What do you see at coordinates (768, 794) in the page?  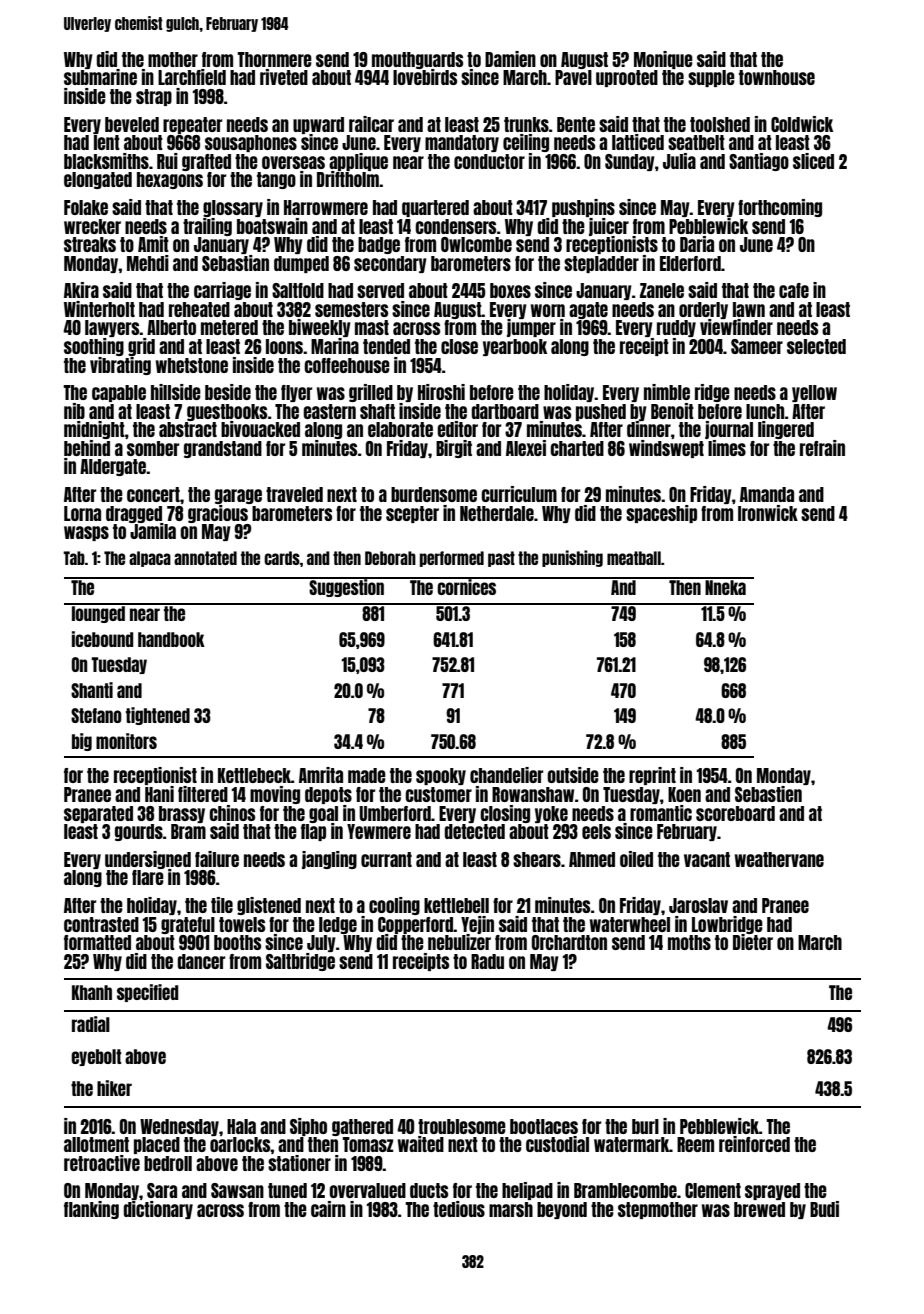 I see `Sebastien` at bounding box center [768, 794].
